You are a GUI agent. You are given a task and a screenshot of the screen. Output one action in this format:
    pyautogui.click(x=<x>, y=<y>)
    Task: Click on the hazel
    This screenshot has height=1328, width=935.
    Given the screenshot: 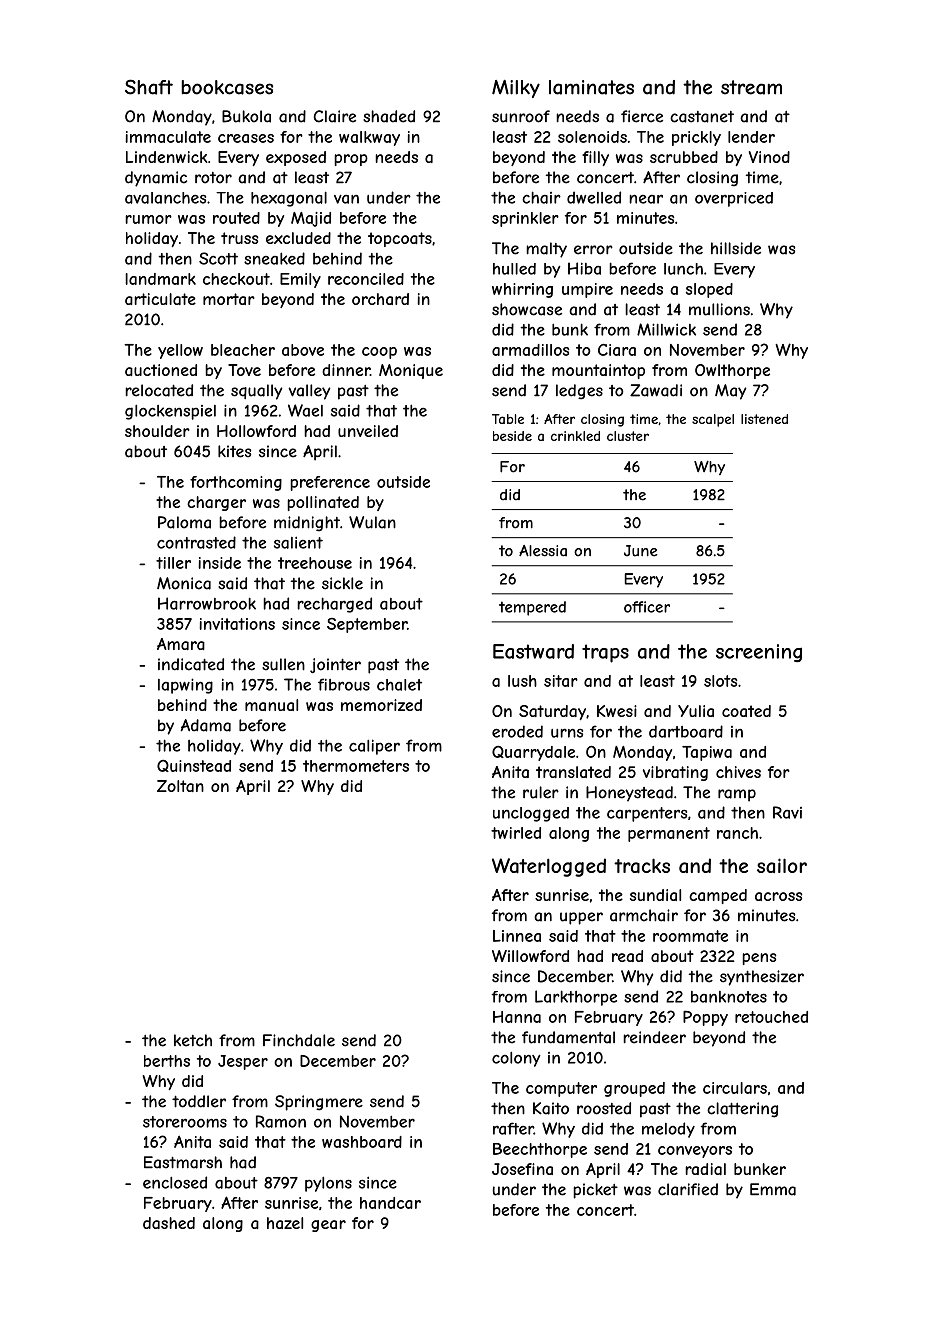 What is the action you would take?
    pyautogui.click(x=285, y=1223)
